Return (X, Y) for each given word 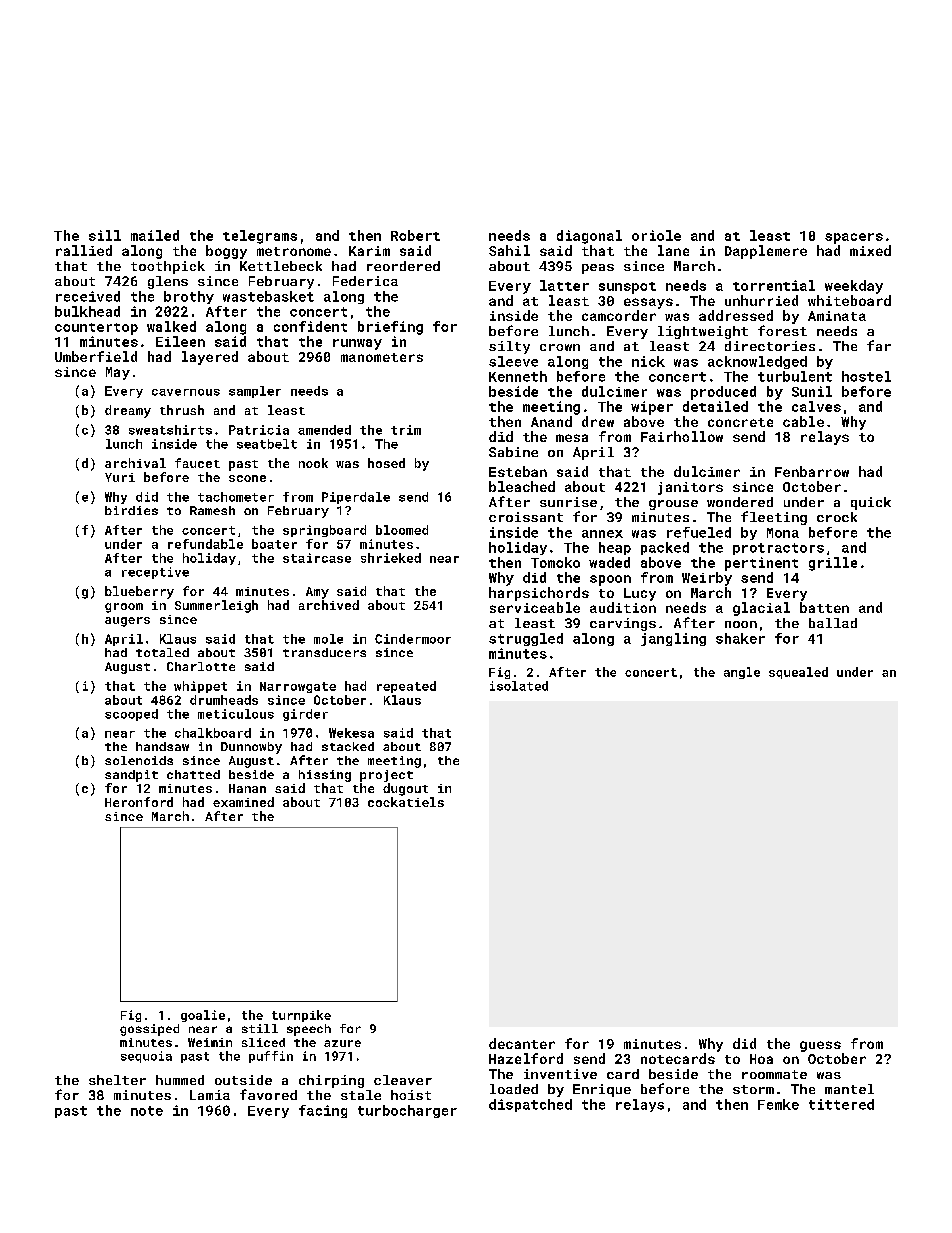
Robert (415, 235)
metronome (294, 251)
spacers (854, 238)
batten (824, 607)
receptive (155, 573)
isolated (519, 686)
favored (268, 1094)
